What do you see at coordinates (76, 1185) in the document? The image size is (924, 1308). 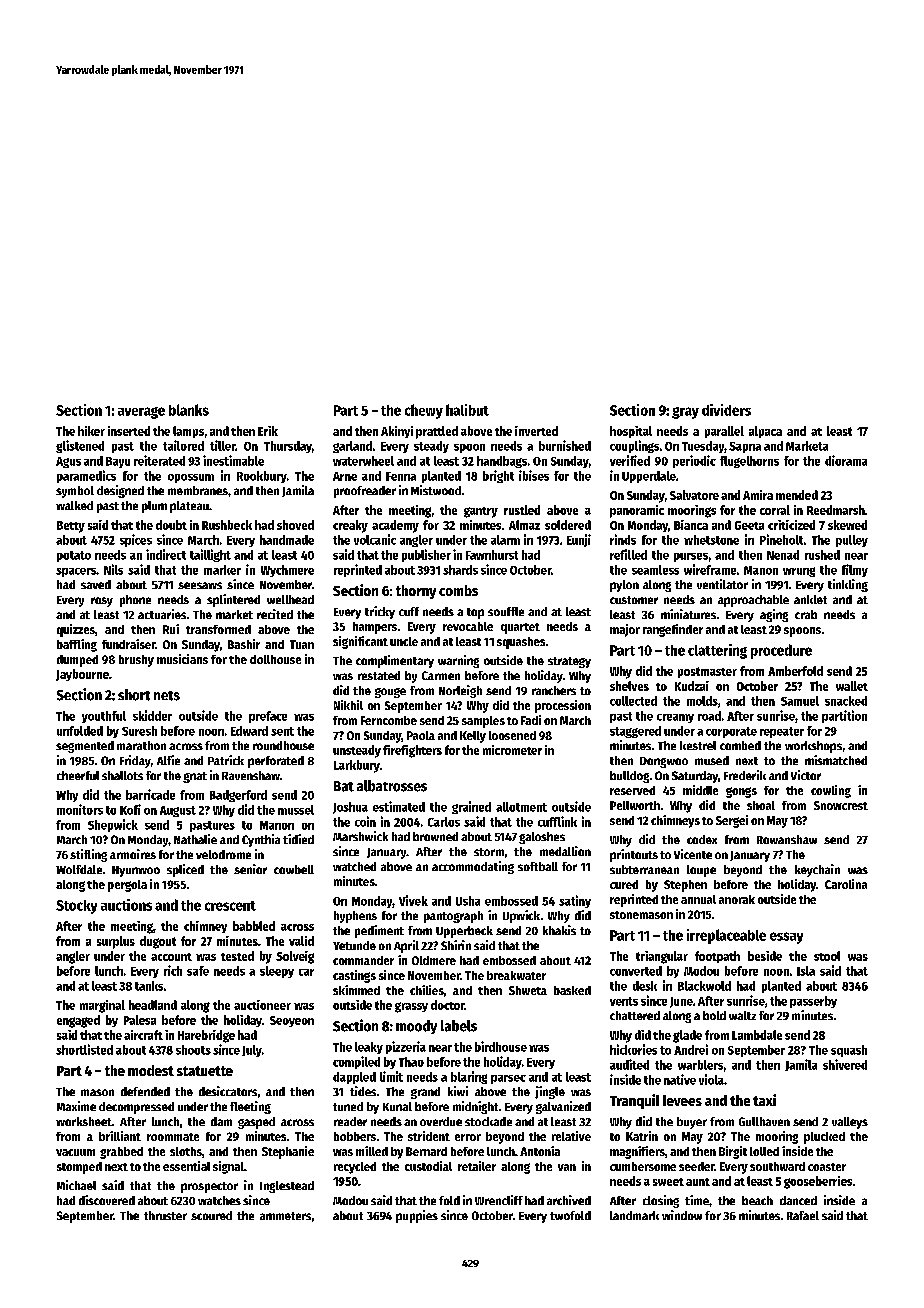 I see `Michael` at bounding box center [76, 1185].
